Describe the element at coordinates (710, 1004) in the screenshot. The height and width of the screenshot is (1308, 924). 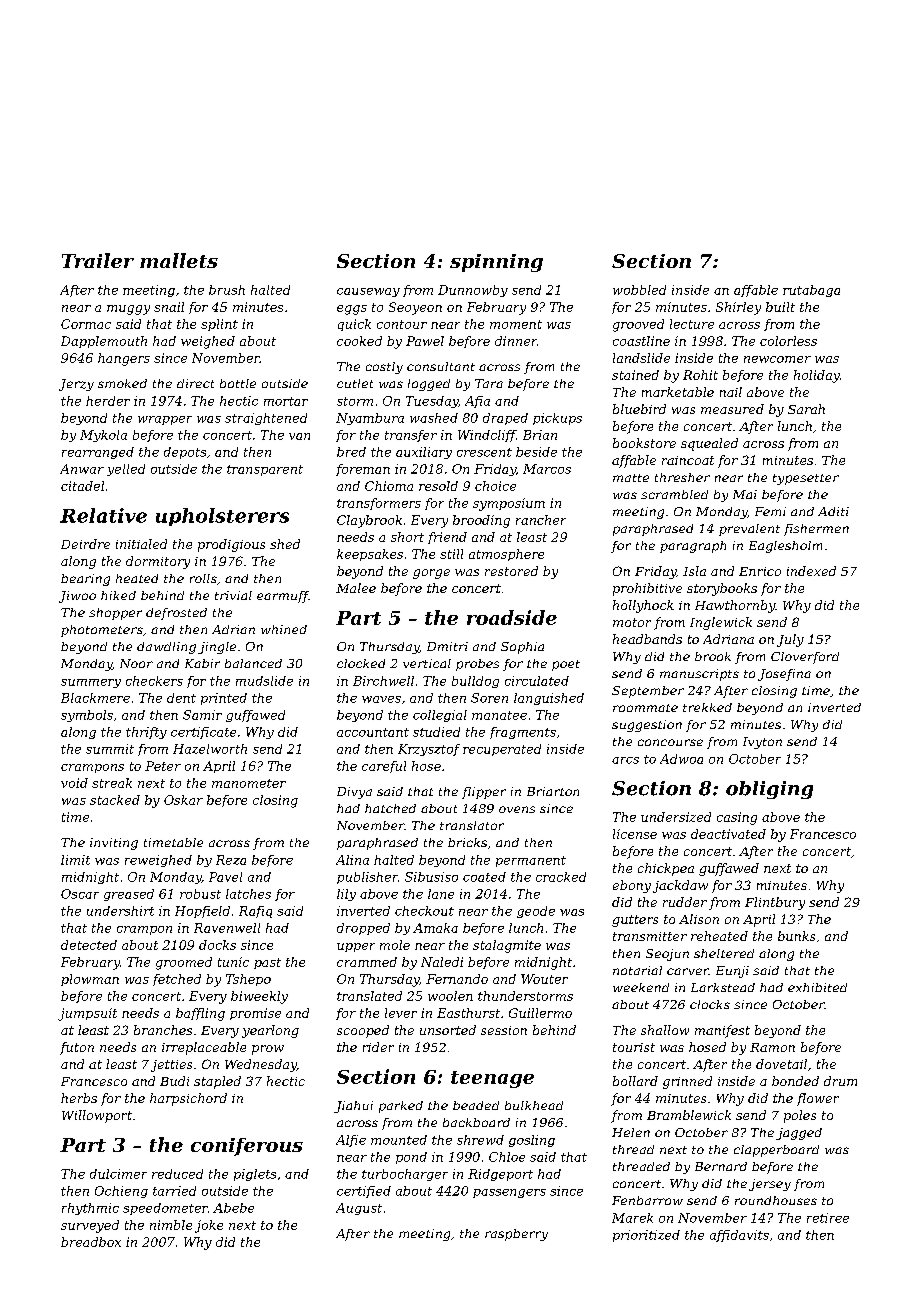
I see `clocks` at that location.
